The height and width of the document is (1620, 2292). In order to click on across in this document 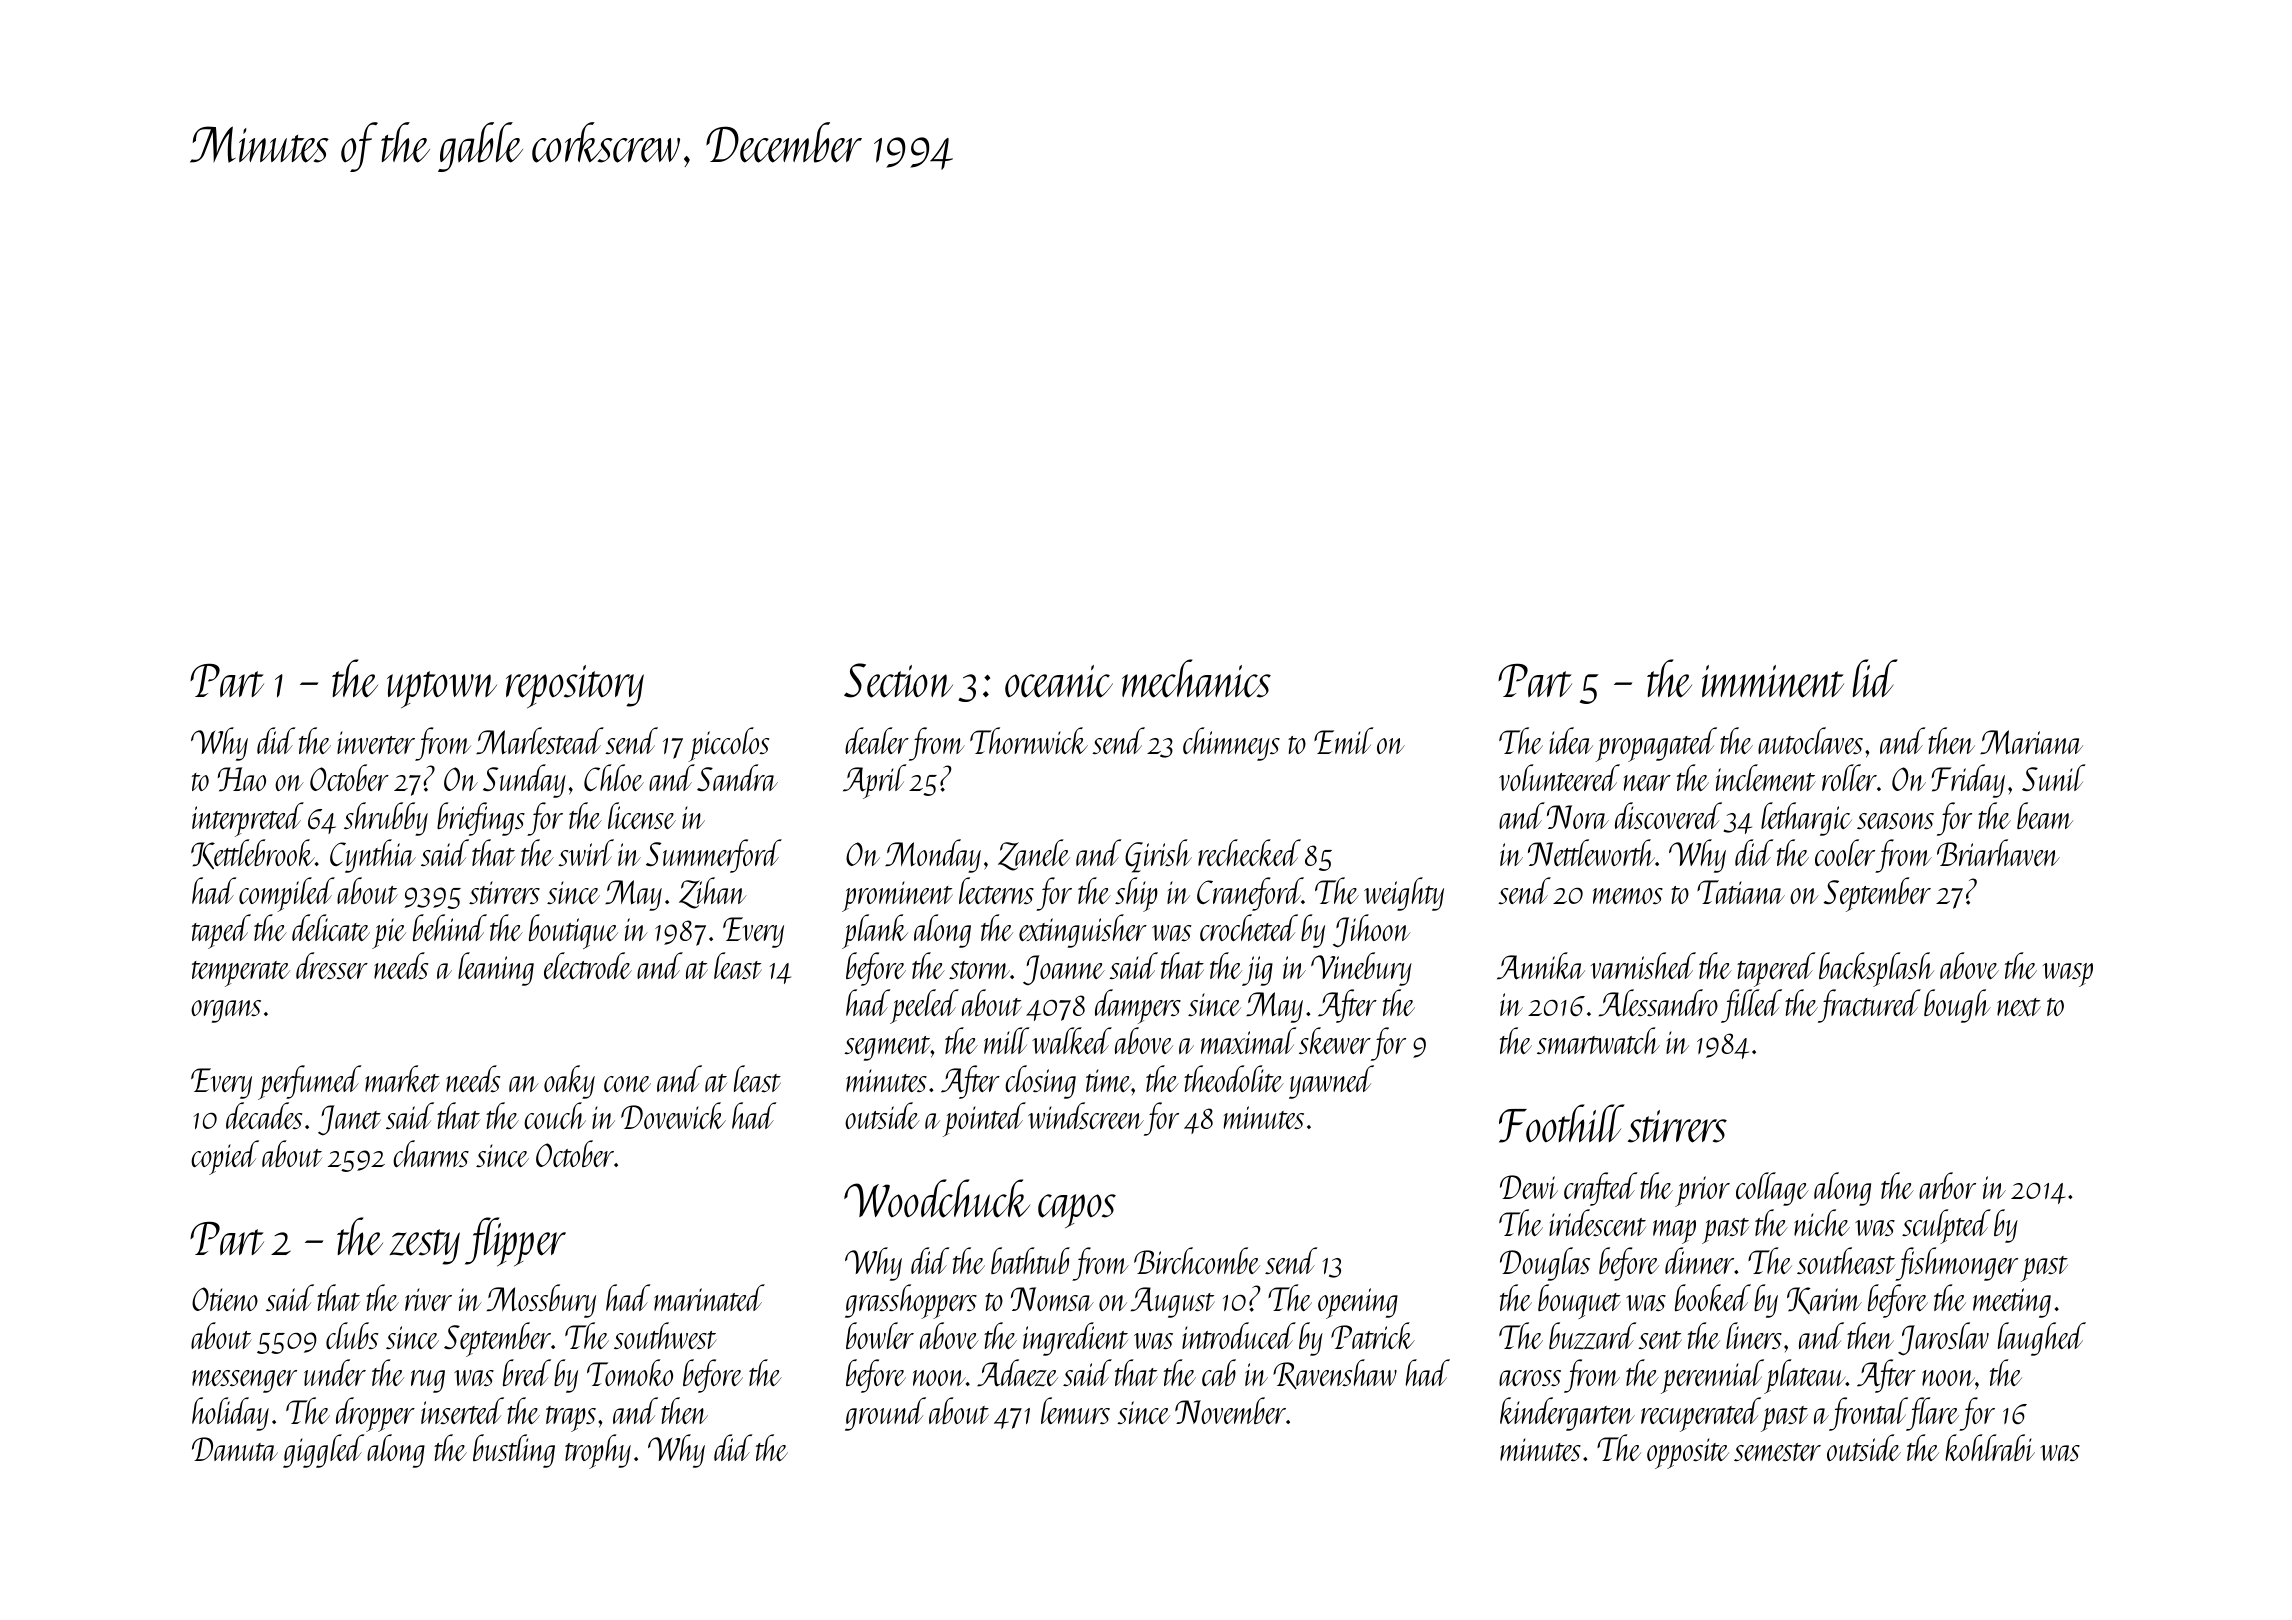, I will do `click(1530, 1378)`.
